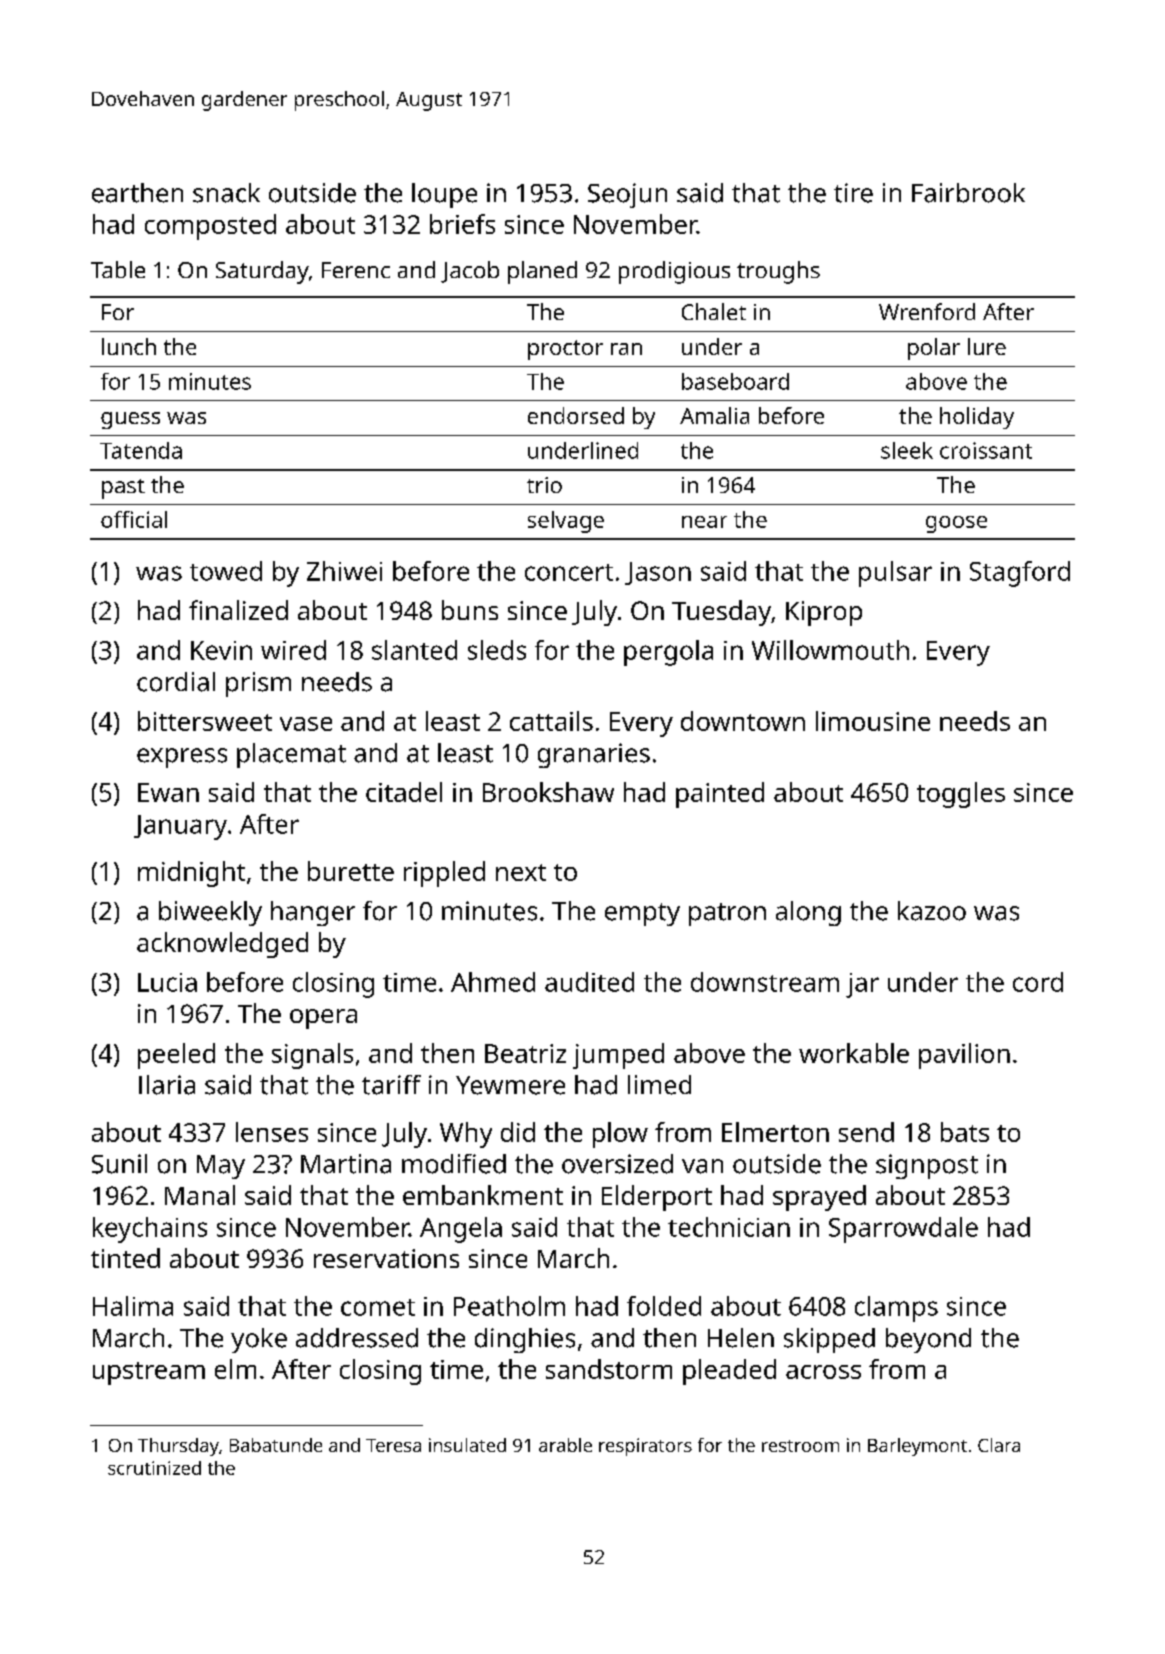  What do you see at coordinates (617, 1164) in the page?
I see `oversized` at bounding box center [617, 1164].
